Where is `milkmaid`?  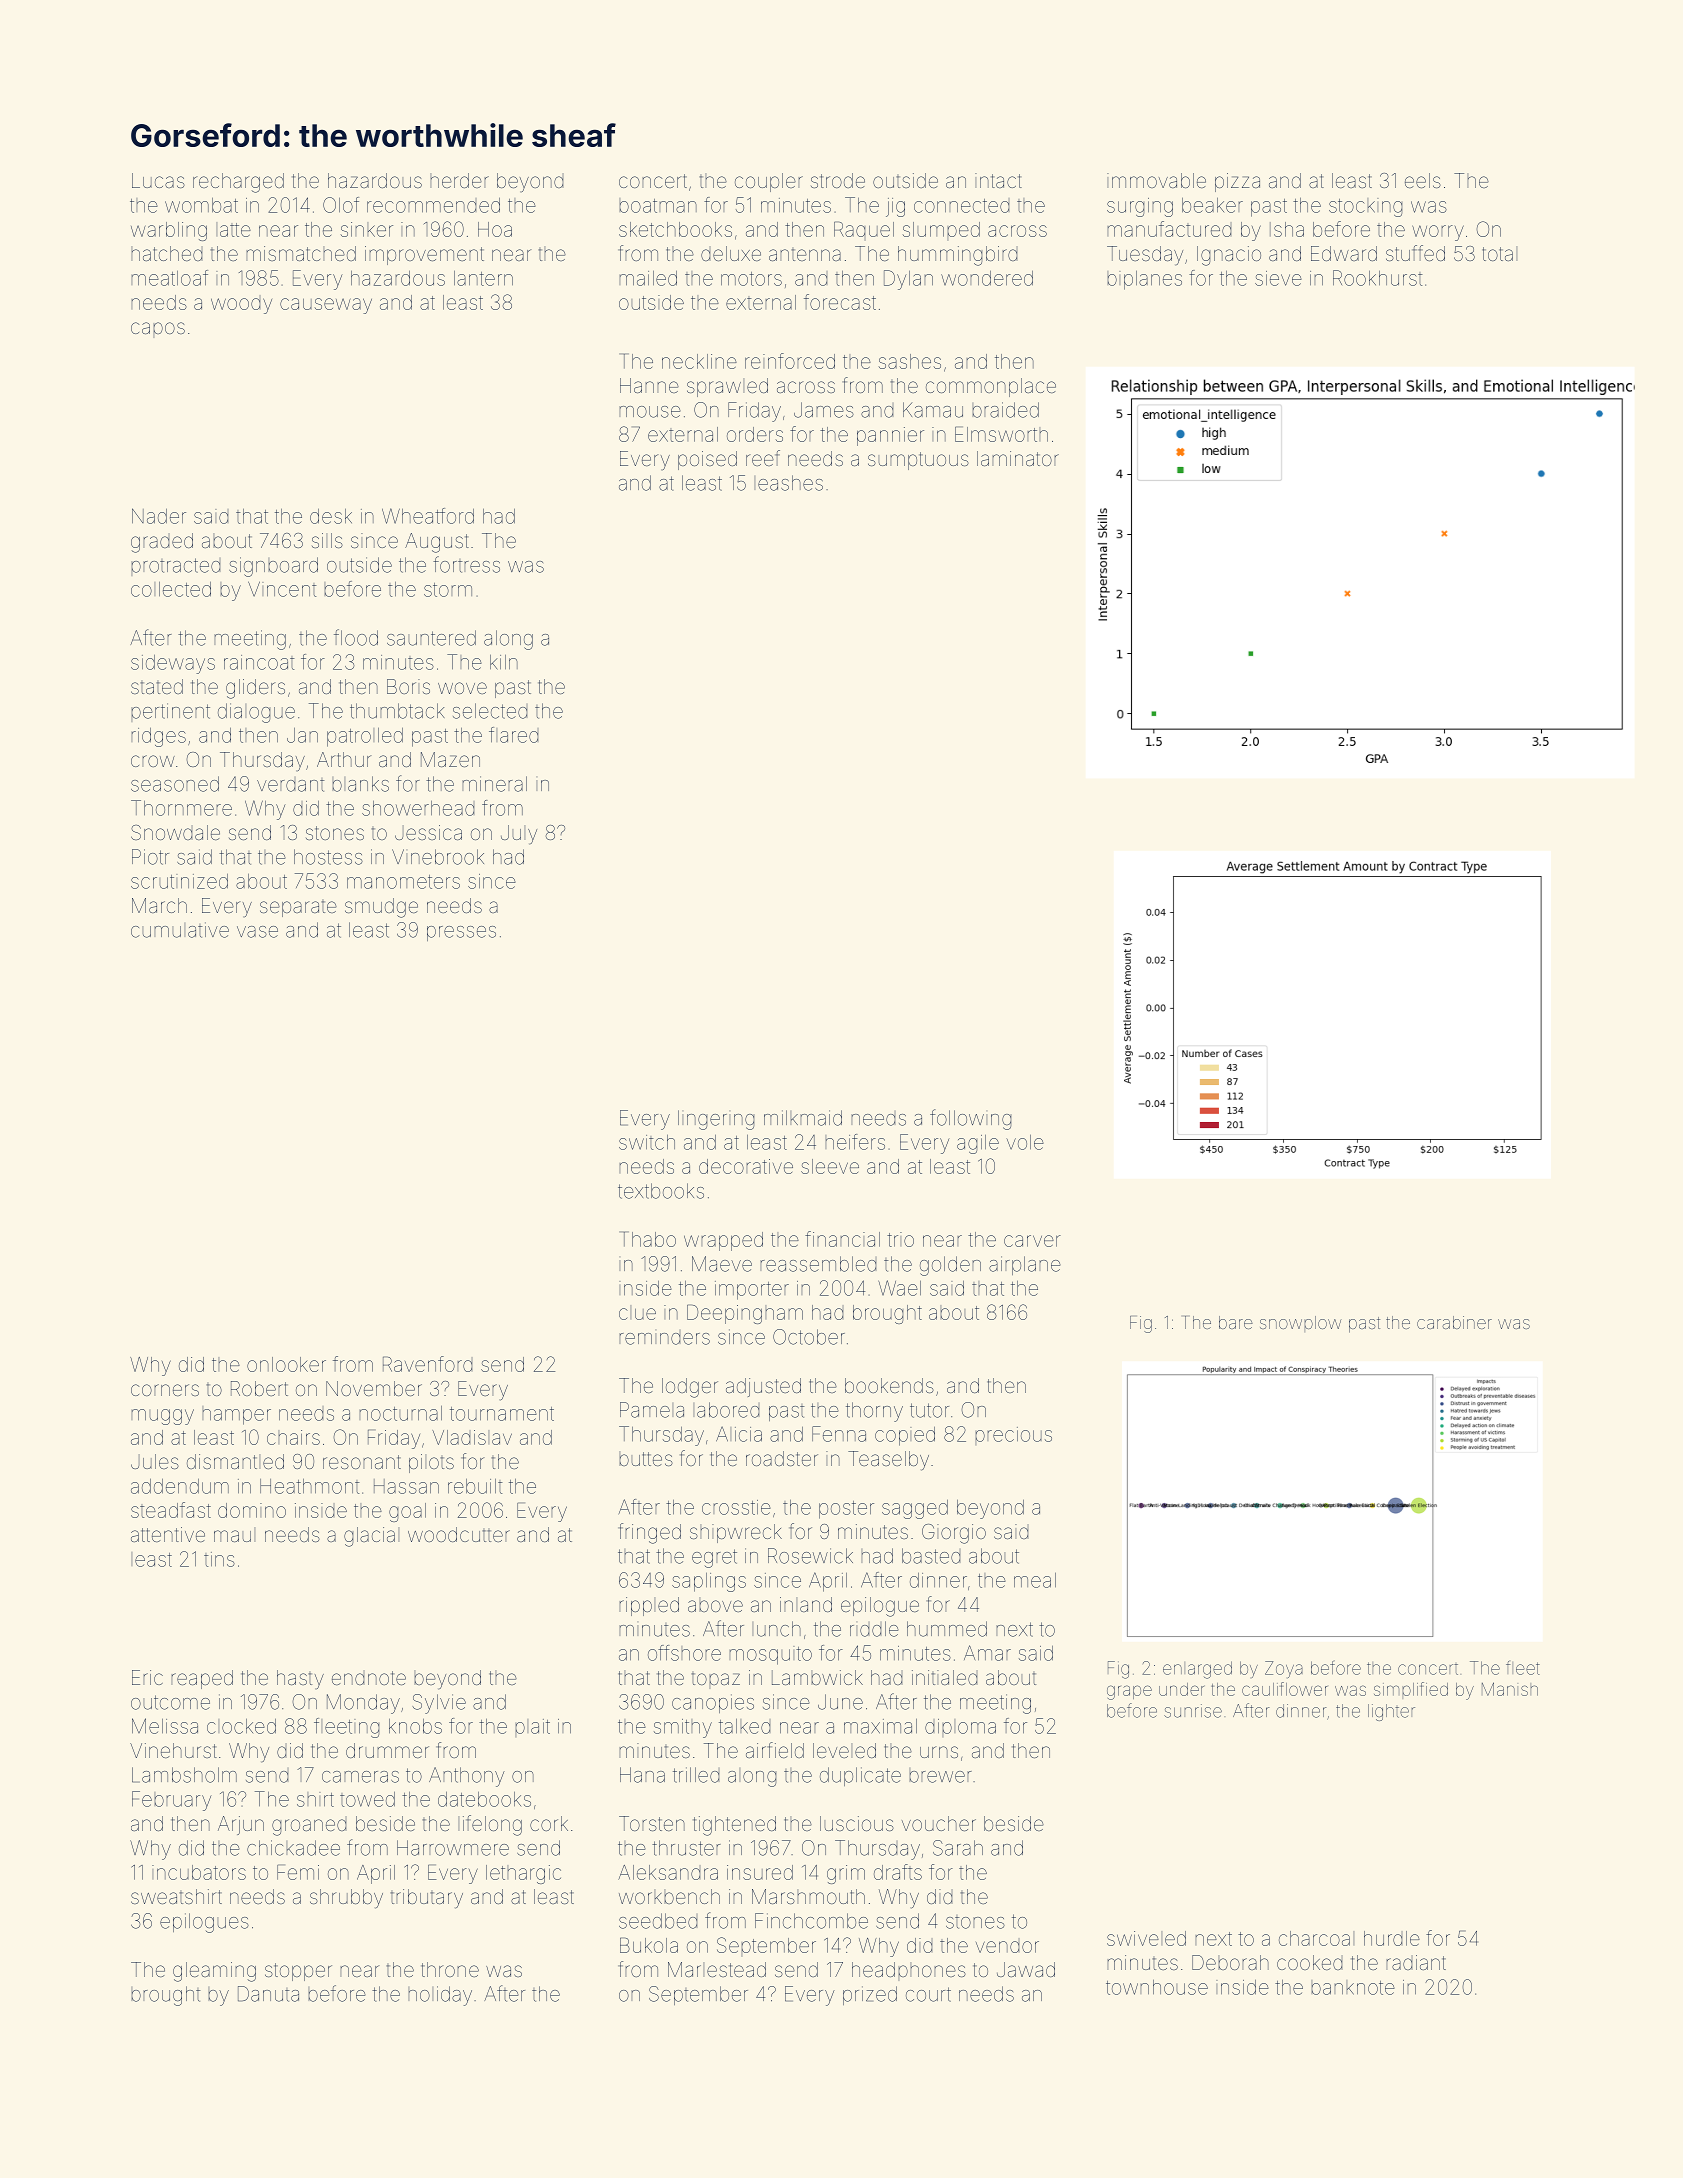
milkmaid is located at coordinates (803, 1118).
